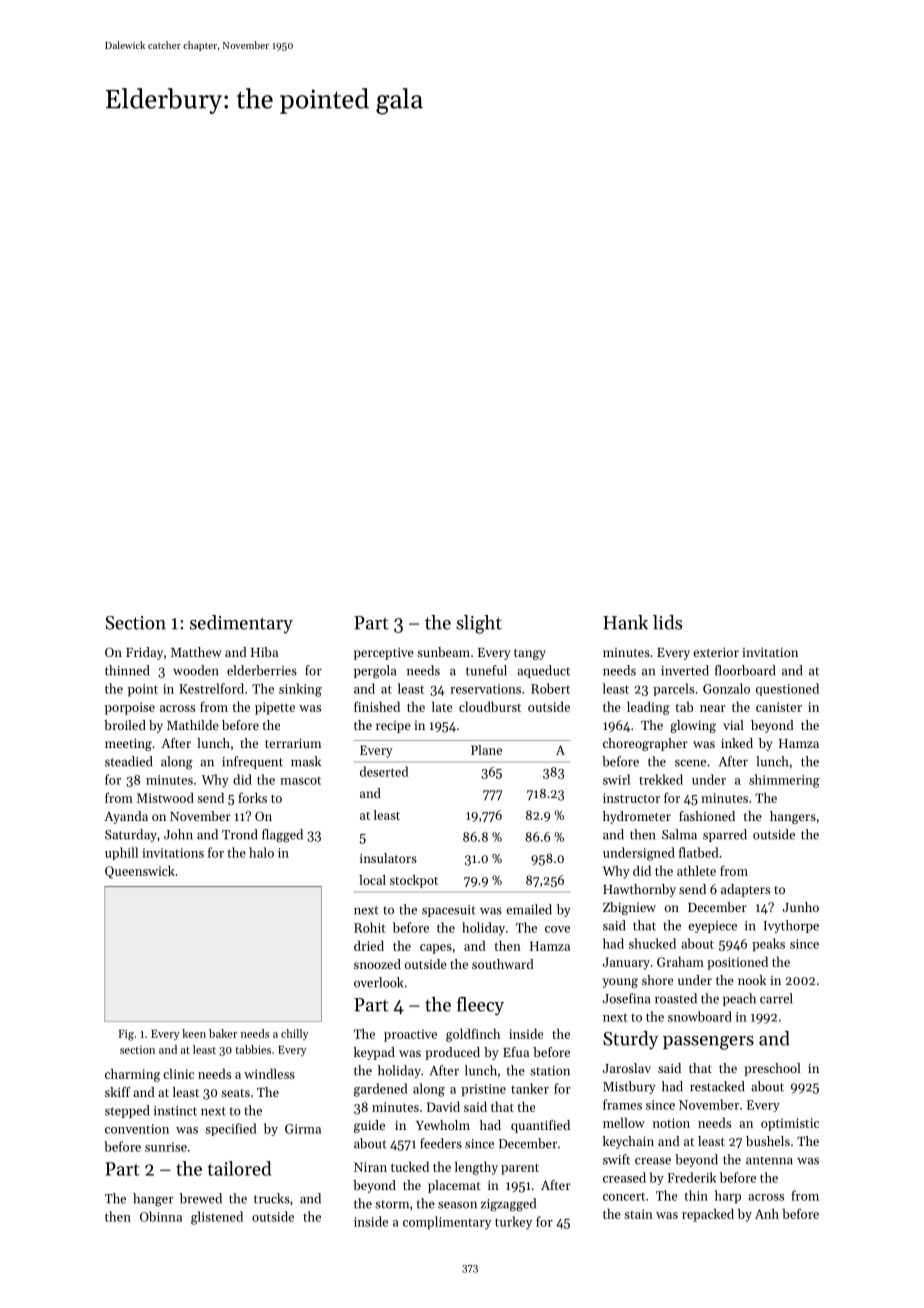 This screenshot has height=1308, width=924. What do you see at coordinates (166, 1147) in the screenshot?
I see `sunrise` at bounding box center [166, 1147].
